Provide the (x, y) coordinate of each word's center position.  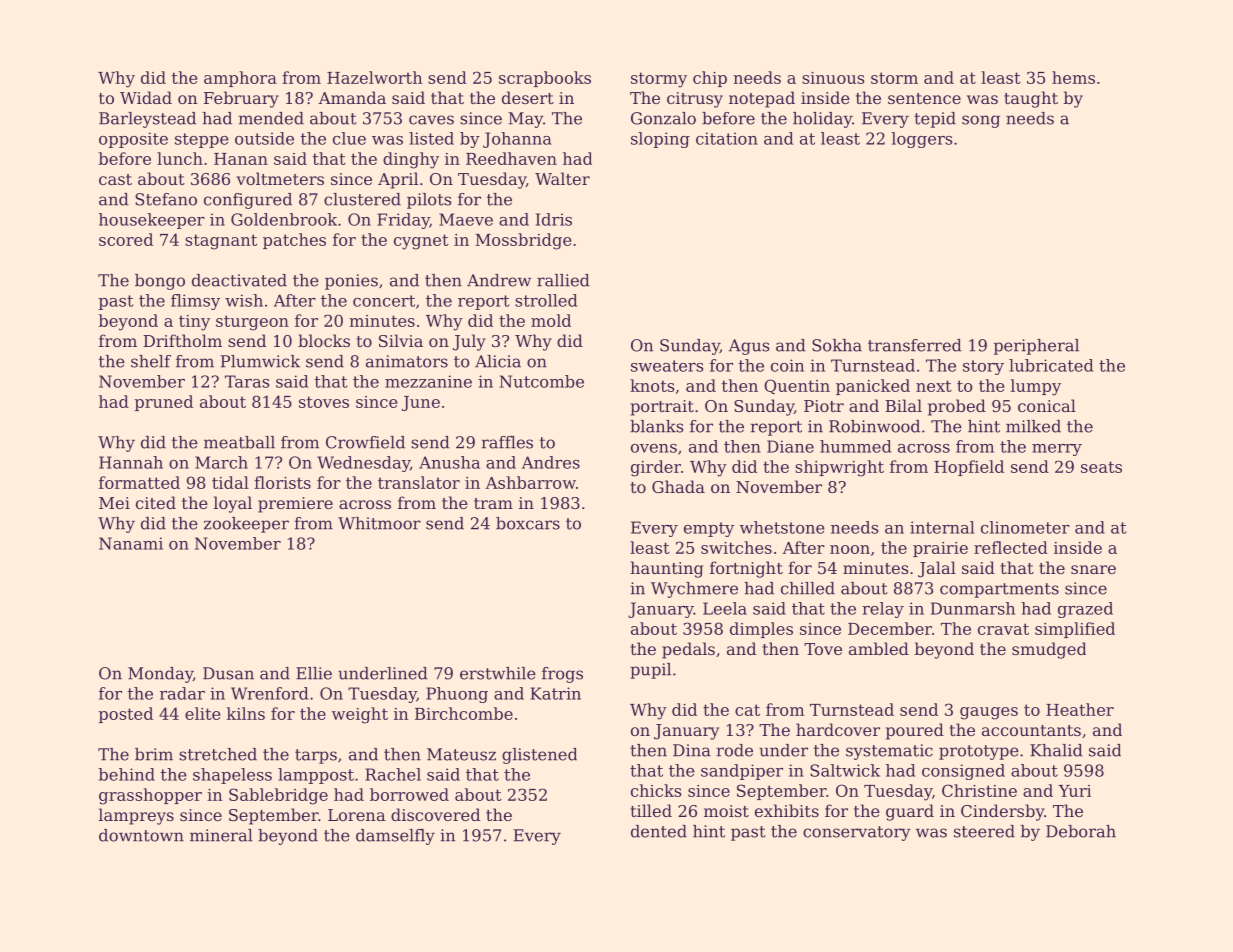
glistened (539, 756)
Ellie (314, 673)
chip (710, 79)
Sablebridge (278, 796)
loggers (922, 140)
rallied (563, 280)
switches (736, 547)
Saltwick (845, 770)
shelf (151, 361)
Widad (146, 97)
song (981, 121)
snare (1093, 569)
